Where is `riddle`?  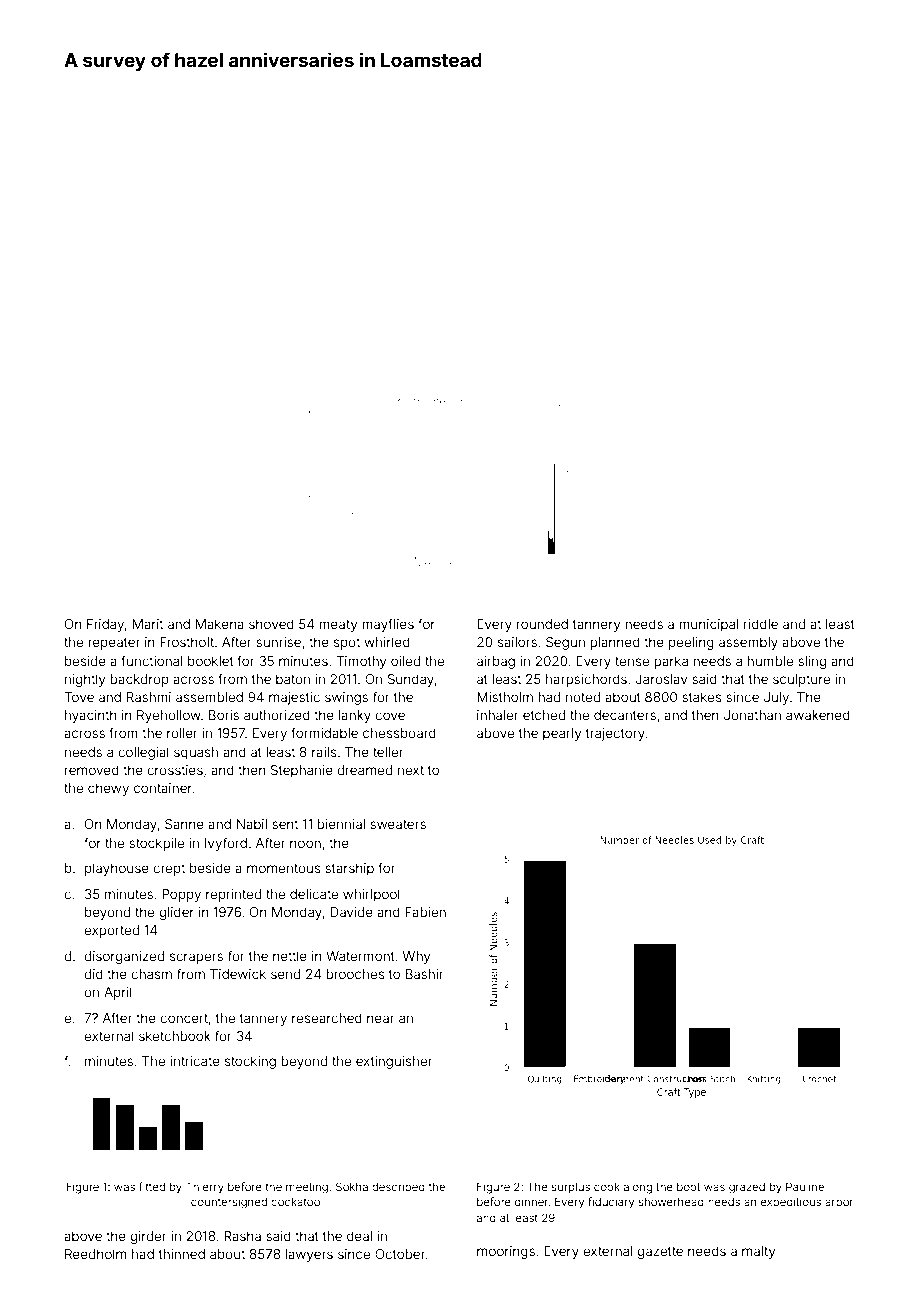
riddle is located at coordinates (761, 624).
